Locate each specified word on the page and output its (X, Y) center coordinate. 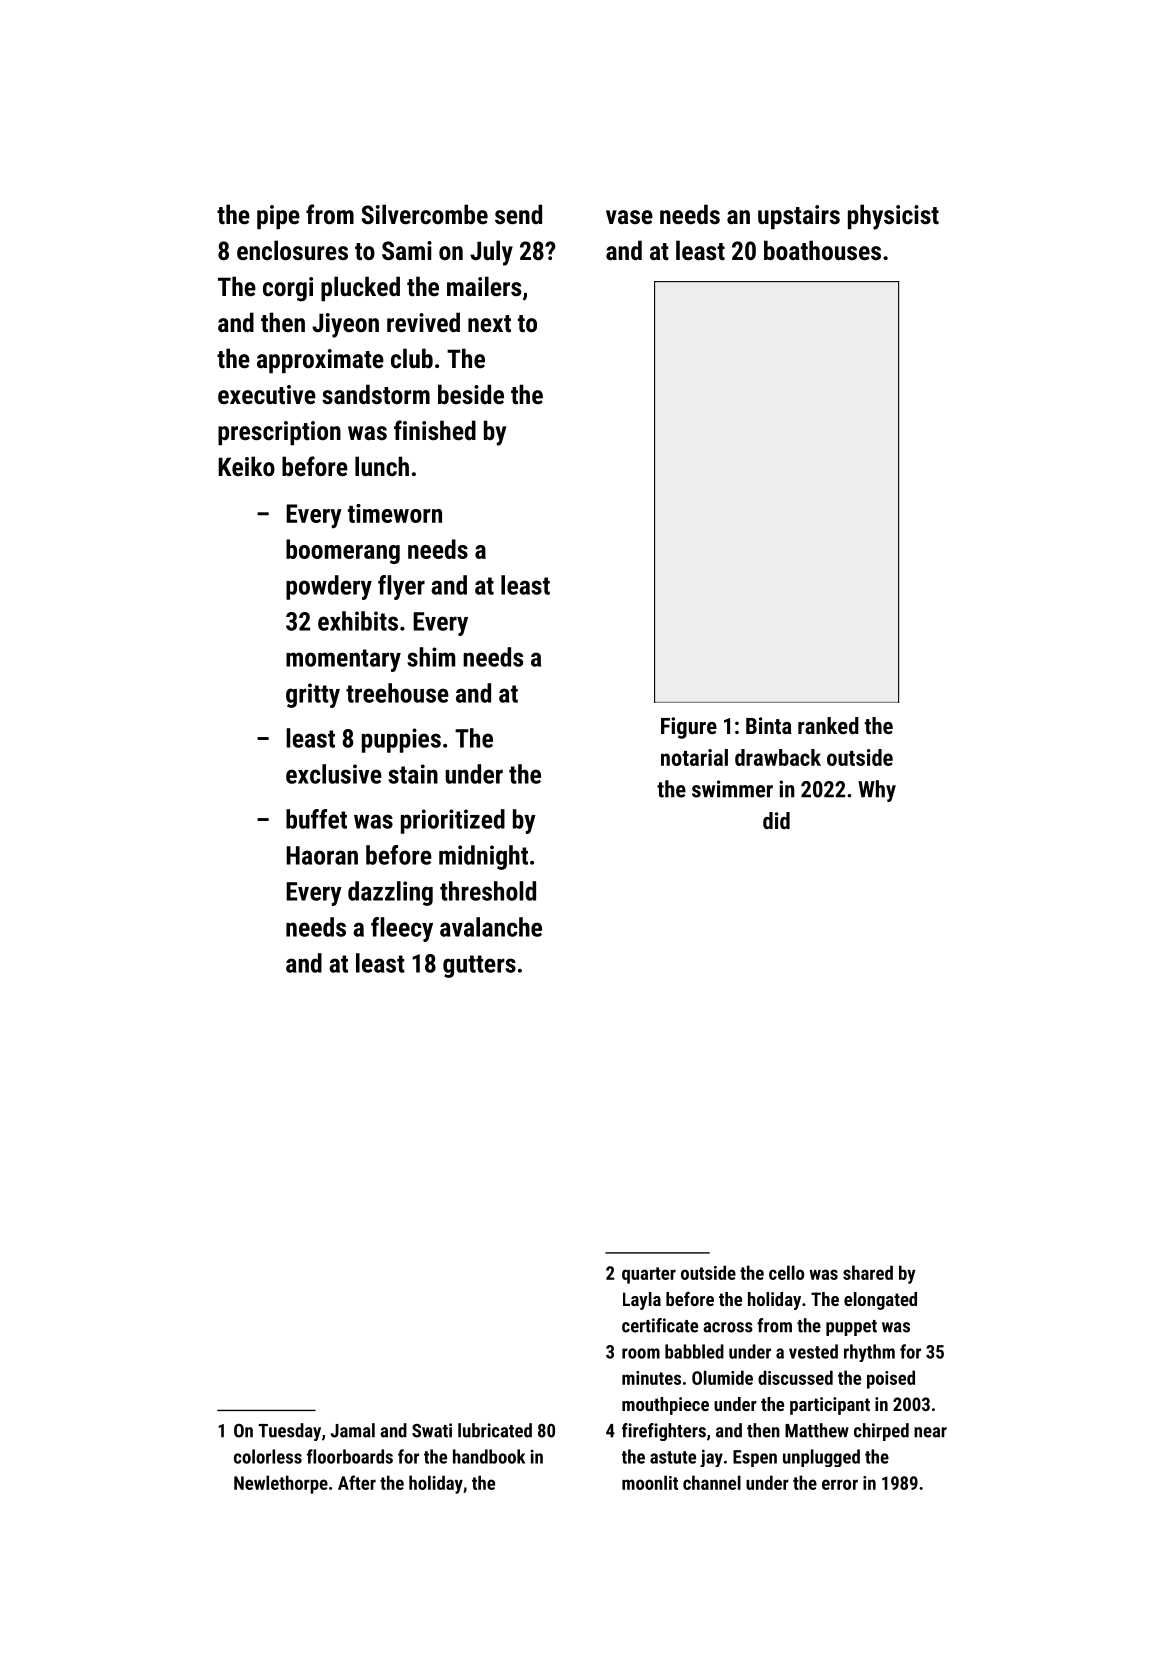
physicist (893, 217)
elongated (880, 1301)
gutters (479, 966)
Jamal (353, 1430)
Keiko (246, 466)
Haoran (322, 855)
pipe (278, 217)
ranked (828, 725)
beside (471, 394)
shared (868, 1272)
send (518, 214)
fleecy (402, 929)
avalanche (491, 927)
